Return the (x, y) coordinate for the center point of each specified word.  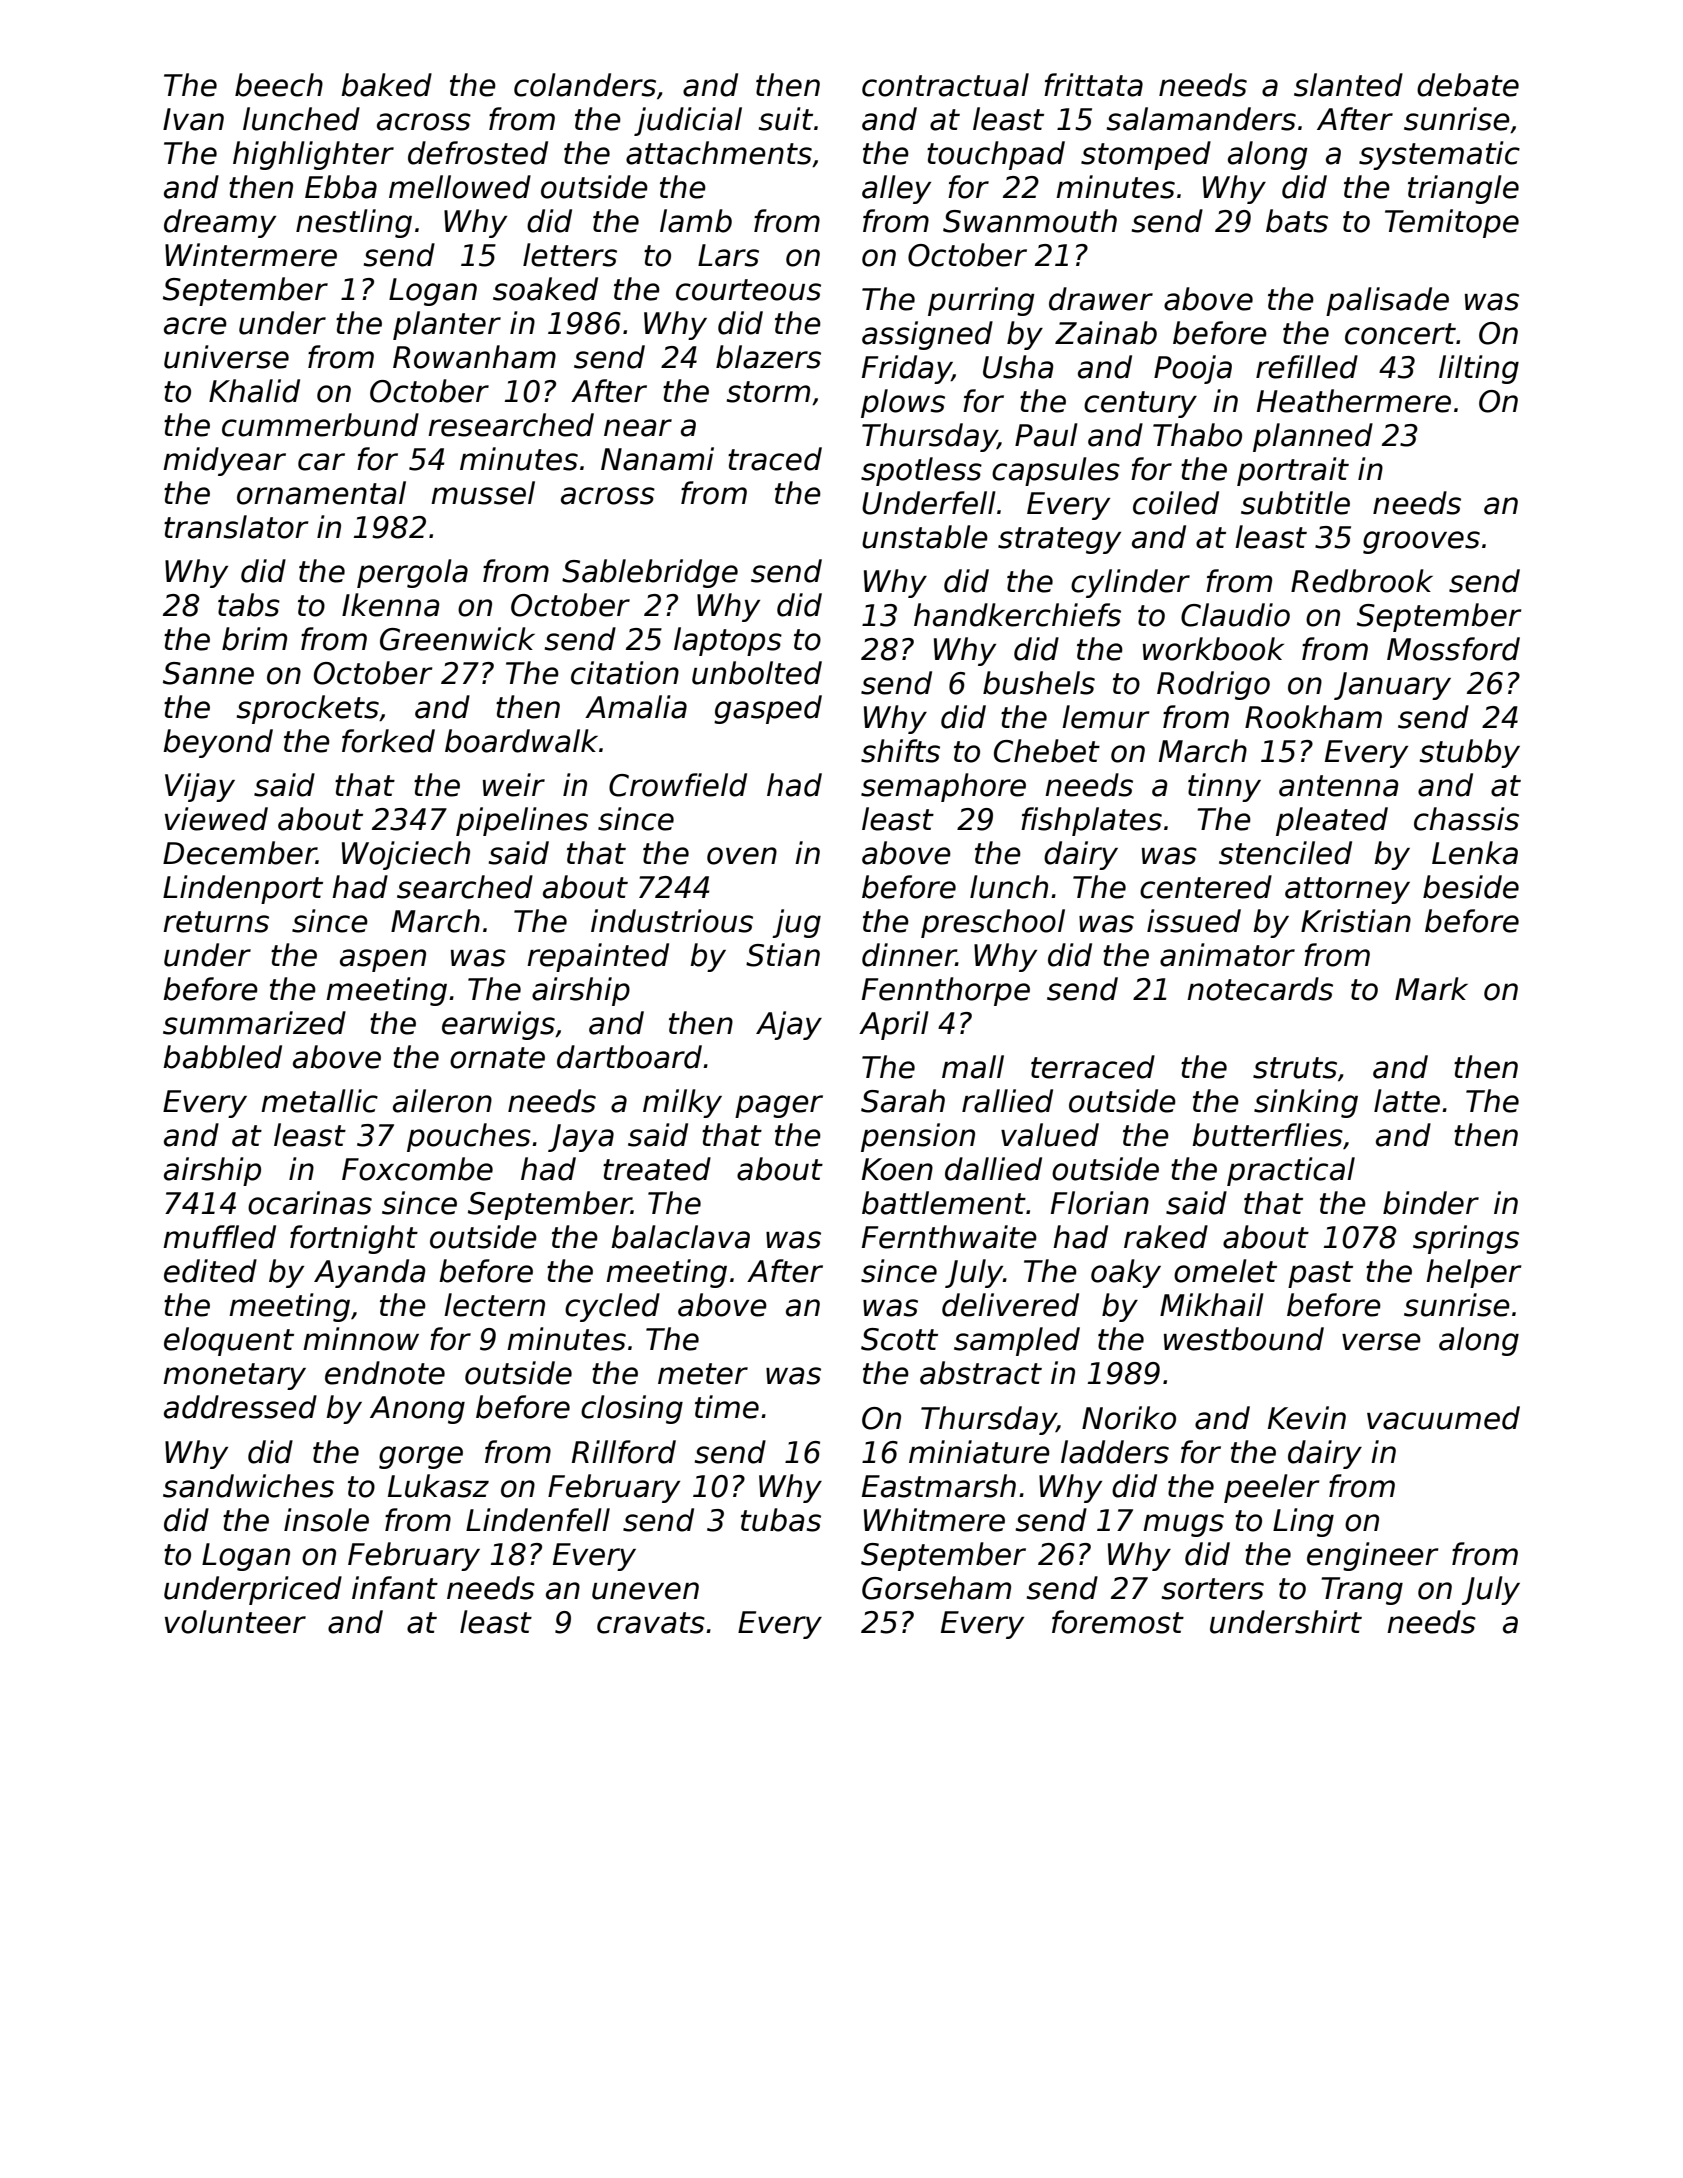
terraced (1093, 1067)
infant (395, 1588)
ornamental (321, 493)
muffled (219, 1237)
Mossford (1453, 649)
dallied (993, 1169)
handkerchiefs (1017, 615)
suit (786, 119)
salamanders (1201, 119)
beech (279, 85)
